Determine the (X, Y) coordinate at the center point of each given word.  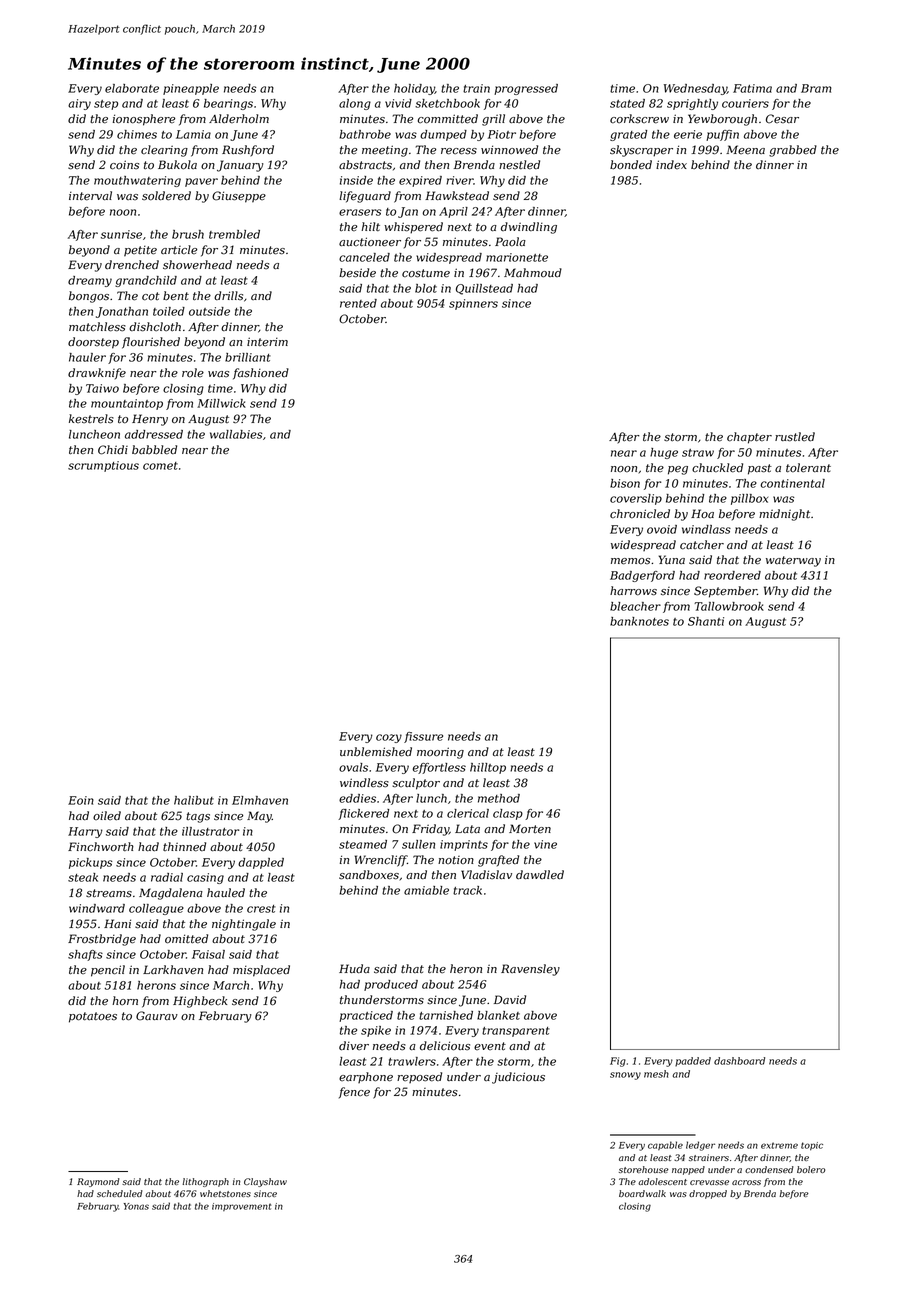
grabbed (793, 151)
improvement (241, 1207)
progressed (526, 89)
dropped (708, 1194)
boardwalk (642, 1193)
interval (90, 196)
